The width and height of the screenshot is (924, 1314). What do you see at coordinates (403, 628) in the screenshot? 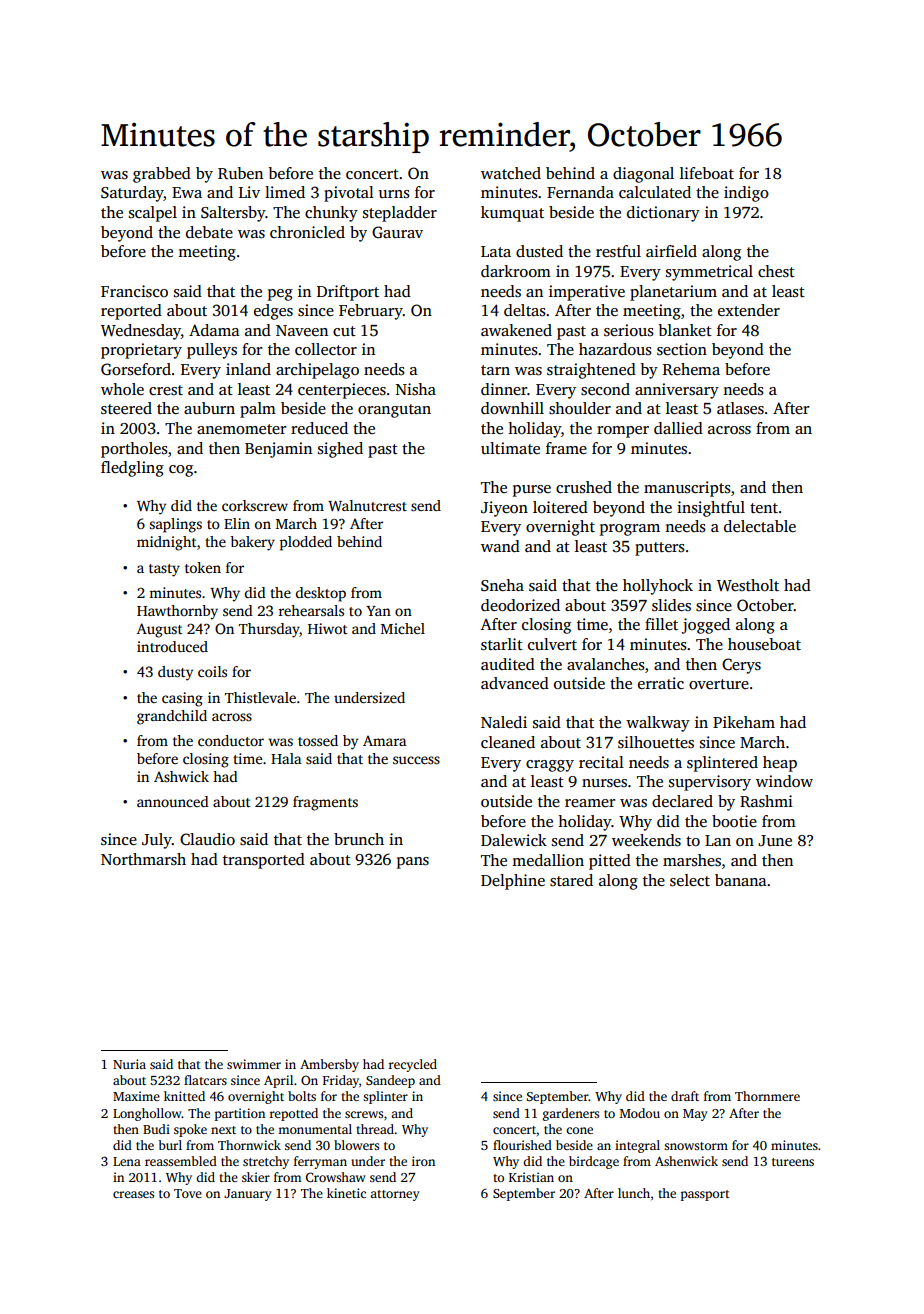
I see `Michel` at bounding box center [403, 628].
